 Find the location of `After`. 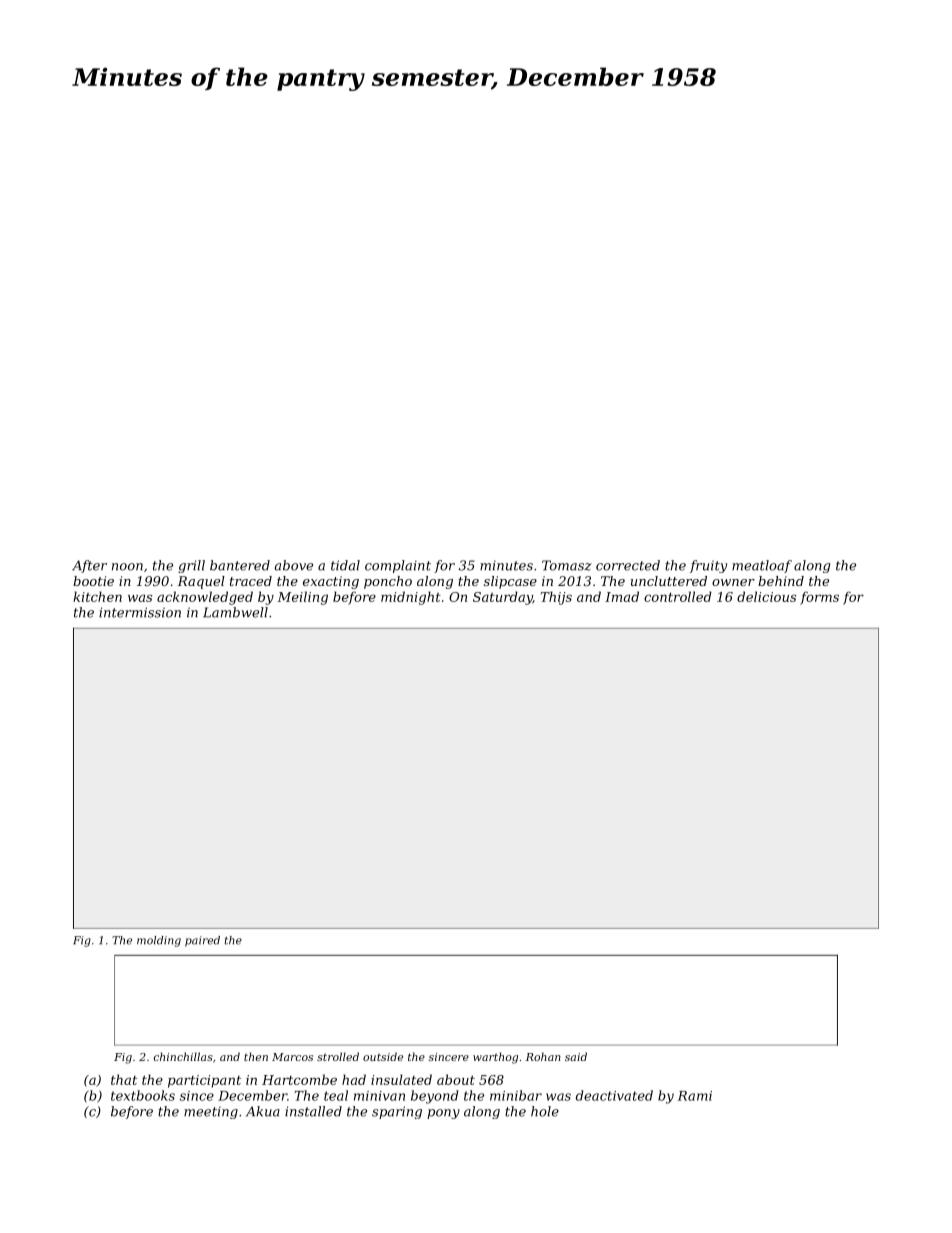

After is located at coordinates (89, 566).
